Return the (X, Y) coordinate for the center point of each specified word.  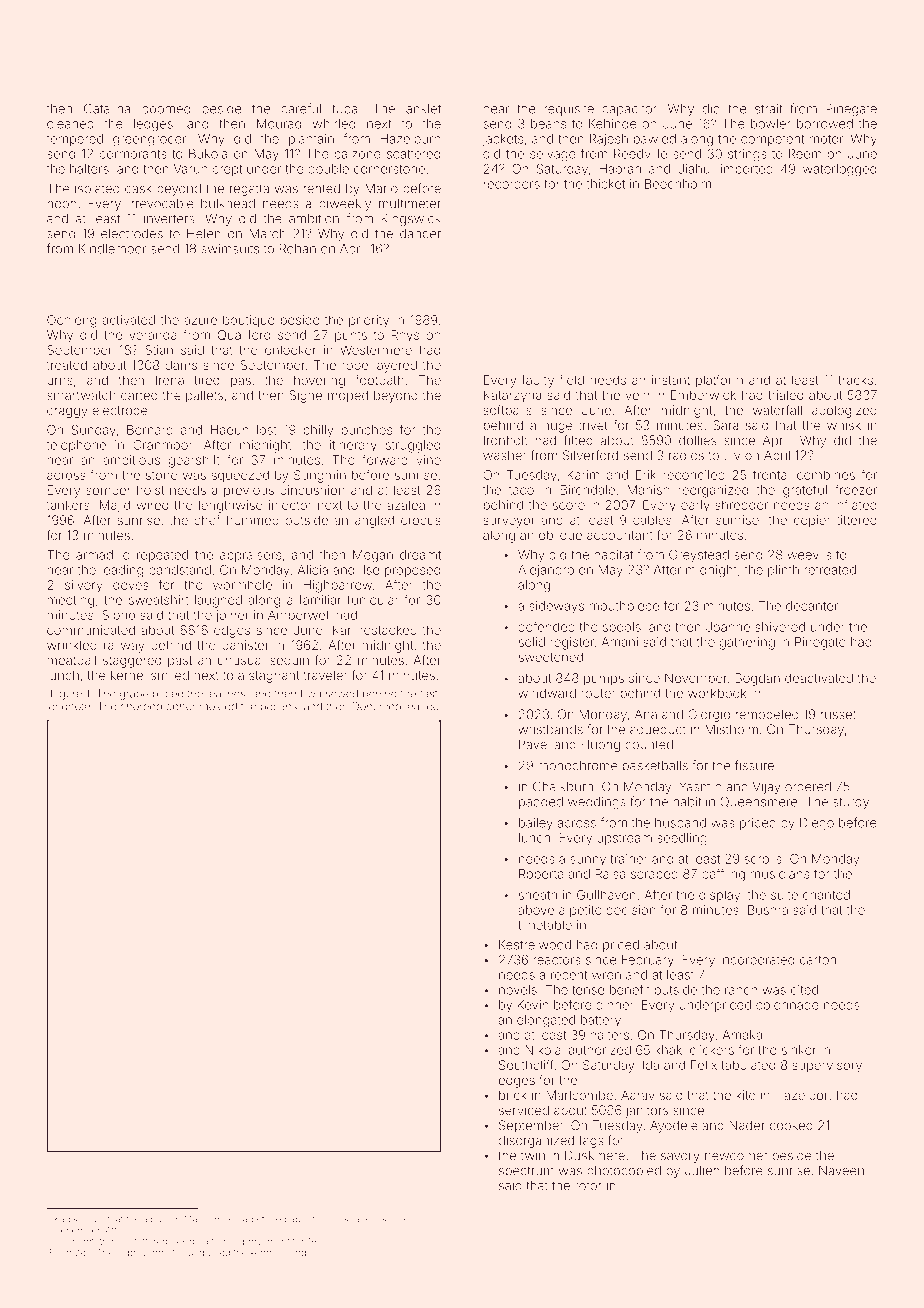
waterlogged (840, 170)
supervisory (827, 1066)
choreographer (158, 707)
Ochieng (71, 321)
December (77, 1230)
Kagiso (68, 1220)
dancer (420, 234)
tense (588, 990)
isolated (97, 188)
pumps (604, 680)
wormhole (242, 585)
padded (541, 803)
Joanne (728, 627)
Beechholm (678, 184)
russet (838, 714)
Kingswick (411, 219)
